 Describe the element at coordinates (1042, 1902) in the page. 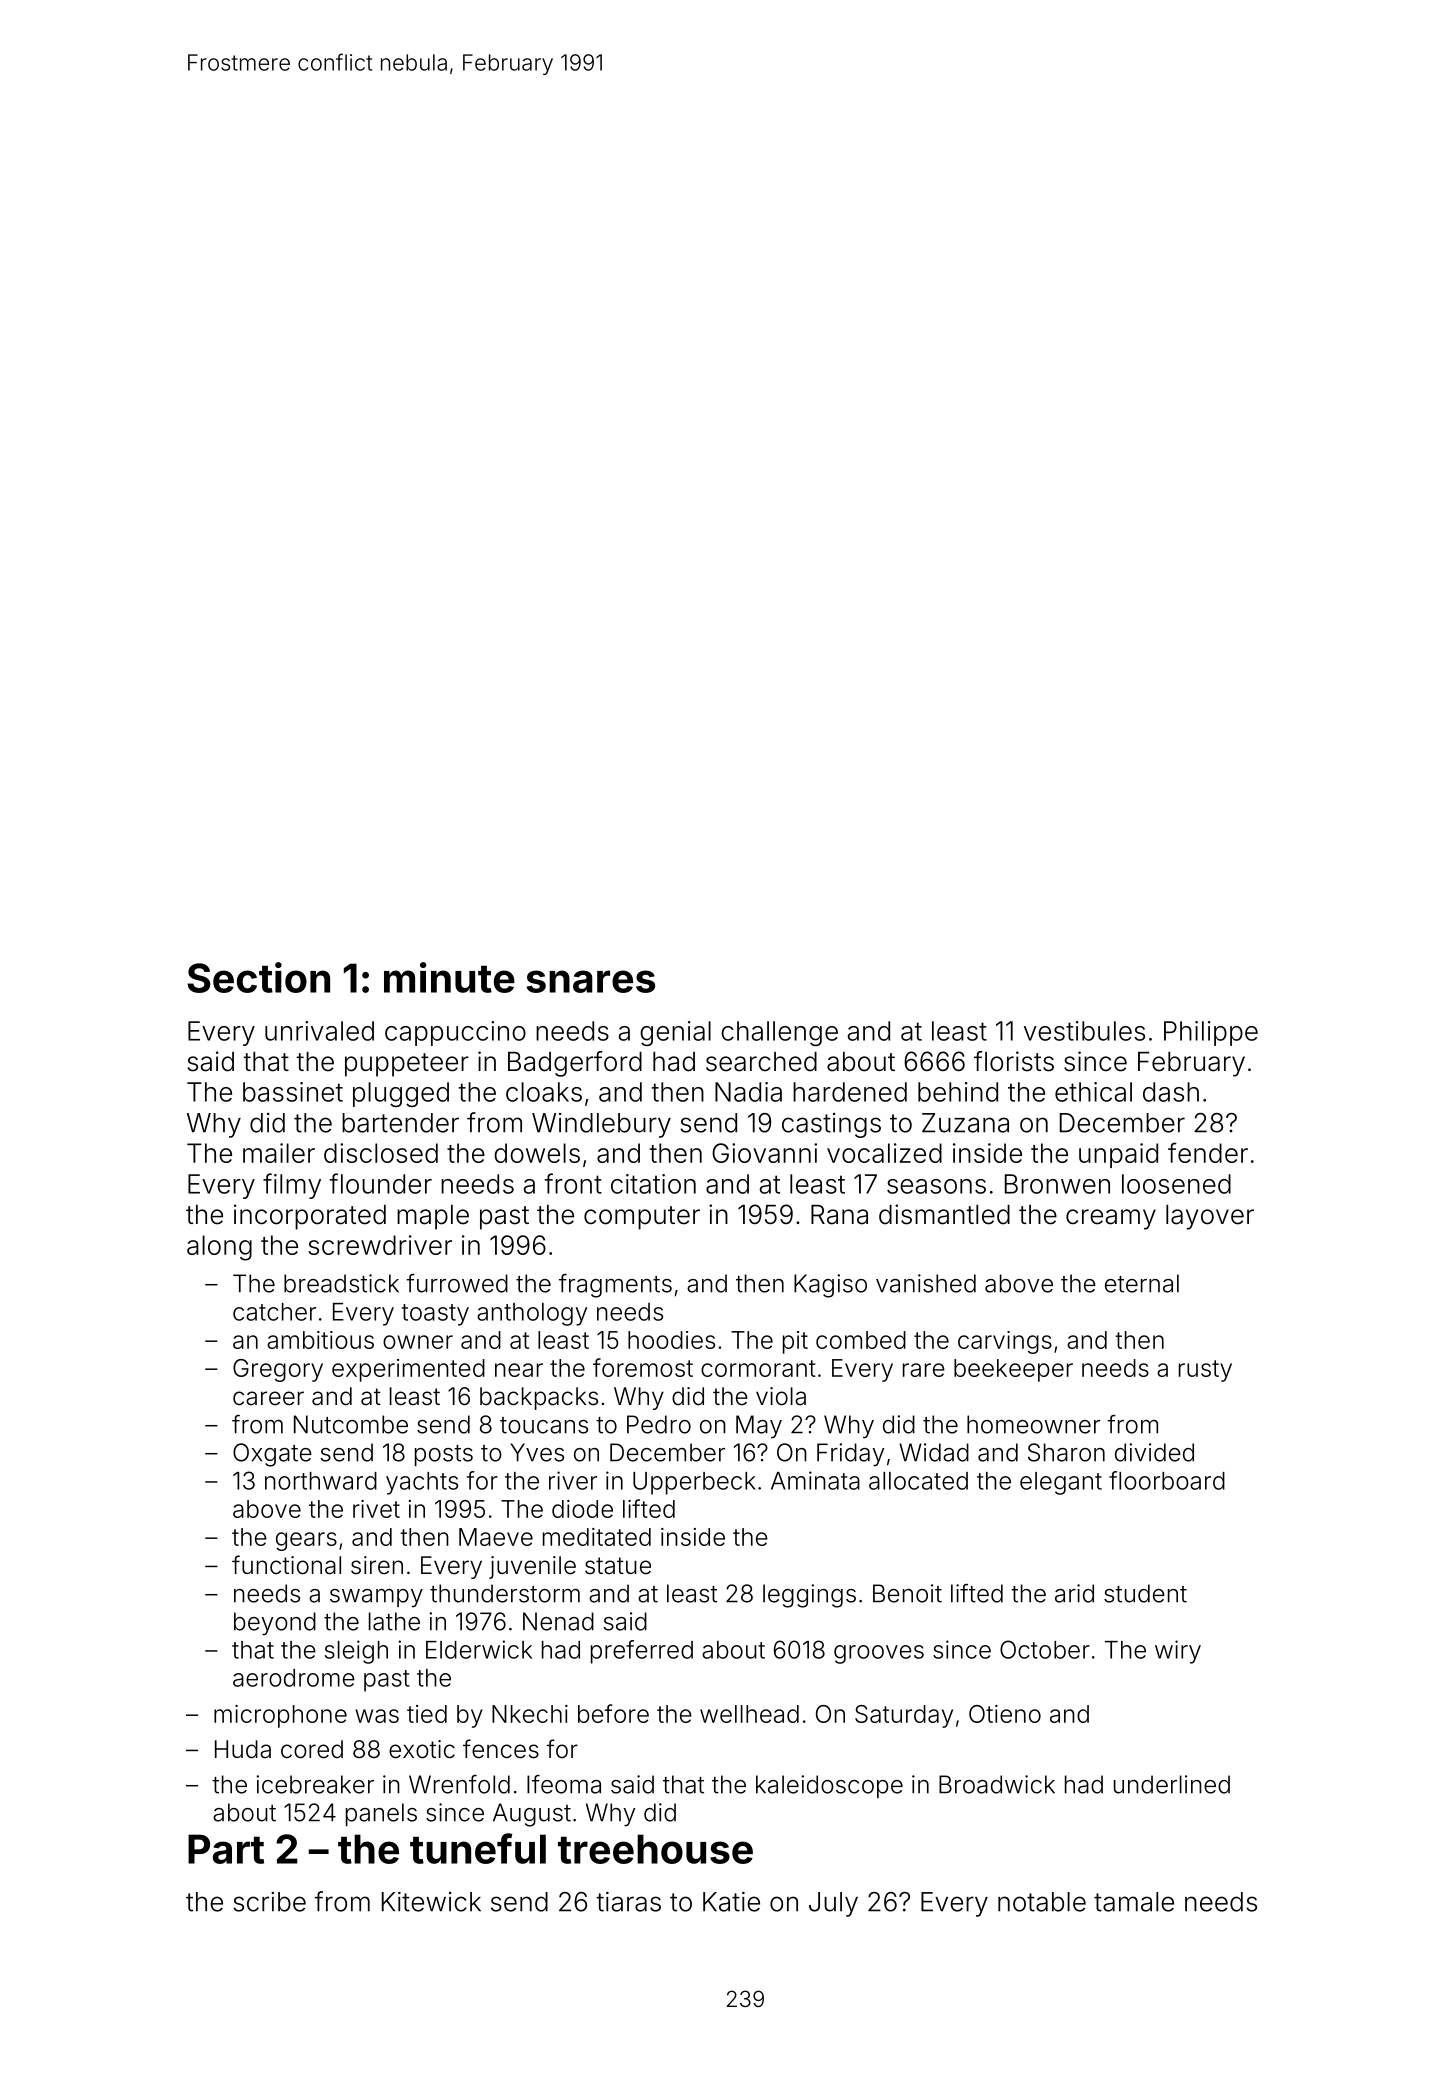

I see `notable` at that location.
